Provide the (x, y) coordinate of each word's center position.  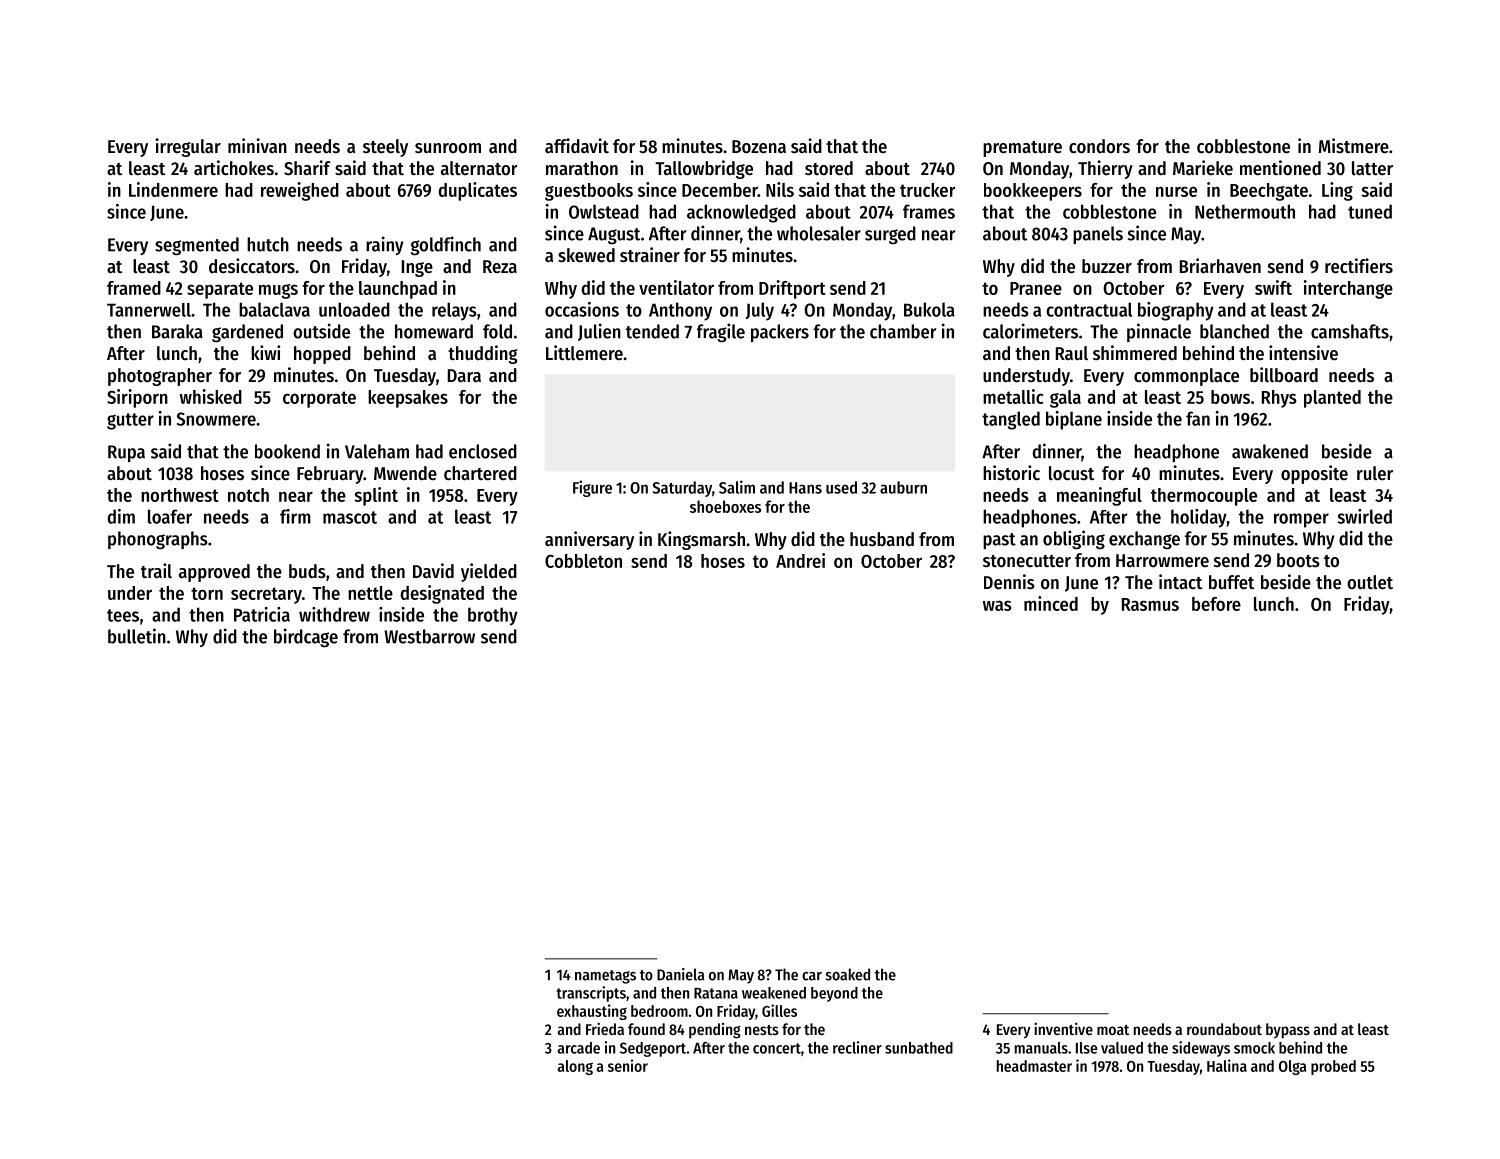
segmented (197, 246)
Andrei (800, 560)
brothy (493, 616)
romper (1301, 520)
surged (890, 235)
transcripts (591, 994)
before (1216, 604)
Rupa (126, 453)
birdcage (306, 637)
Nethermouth (1245, 211)
